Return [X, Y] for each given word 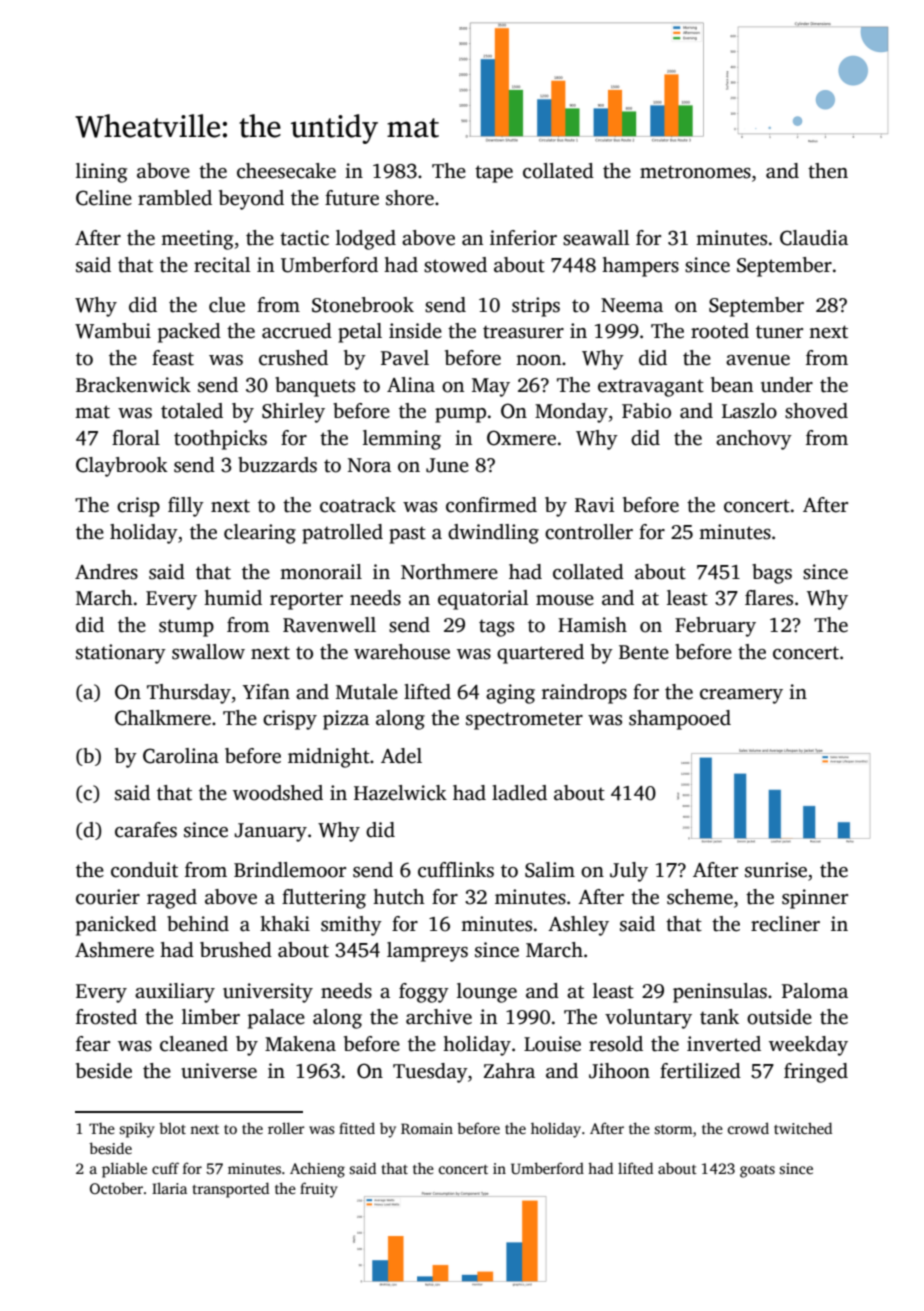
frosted [106, 1017]
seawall [596, 238]
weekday [808, 1046]
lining [101, 173]
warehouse [402, 652]
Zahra [509, 1071]
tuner [779, 332]
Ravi [594, 505]
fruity [319, 1190]
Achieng [317, 1170]
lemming [402, 440]
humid [233, 598]
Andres [106, 572]
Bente [644, 652]
